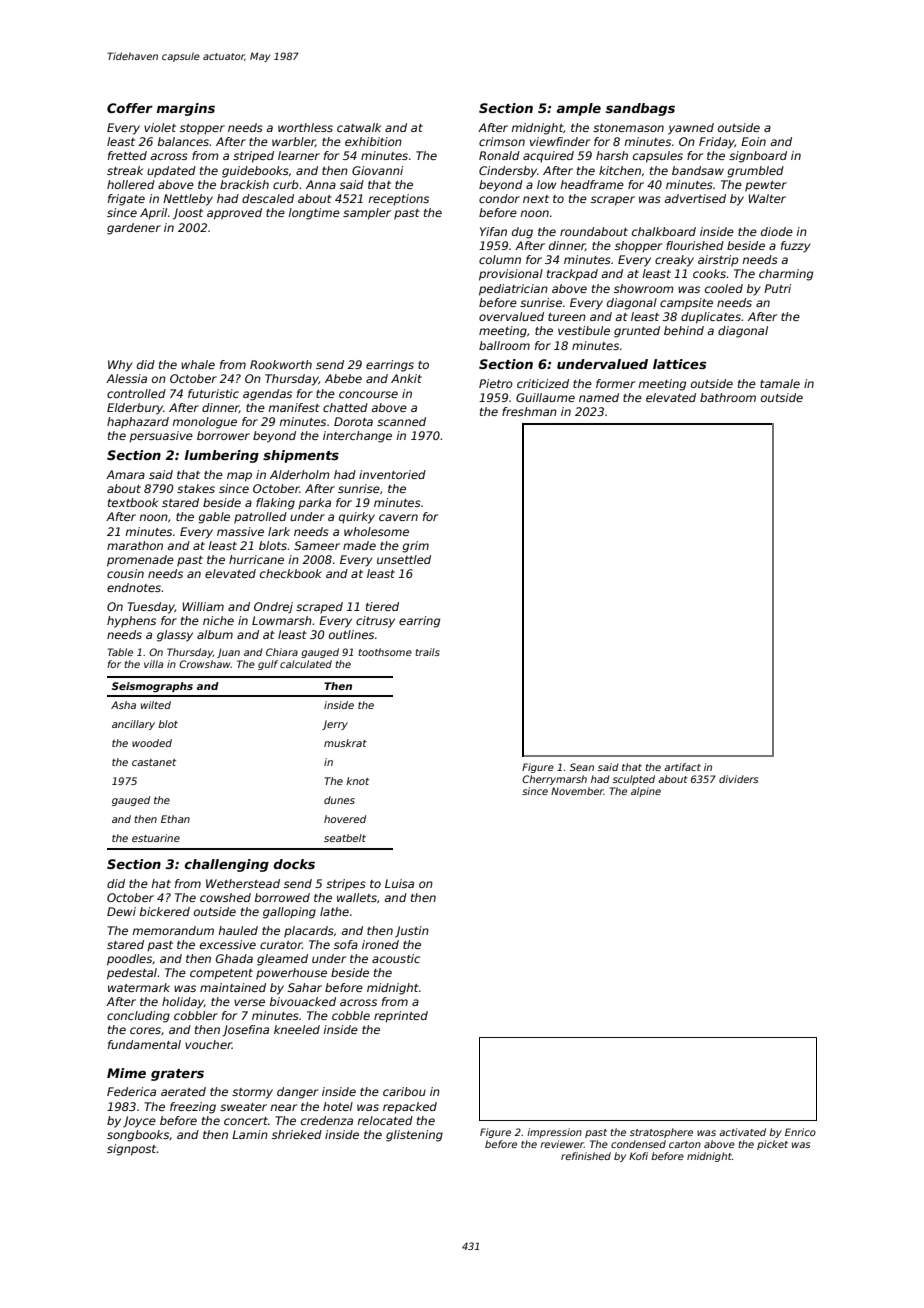 Image resolution: width=924 pixels, height=1308 pixels. Describe the element at coordinates (646, 792) in the screenshot. I see `alpine` at that location.
